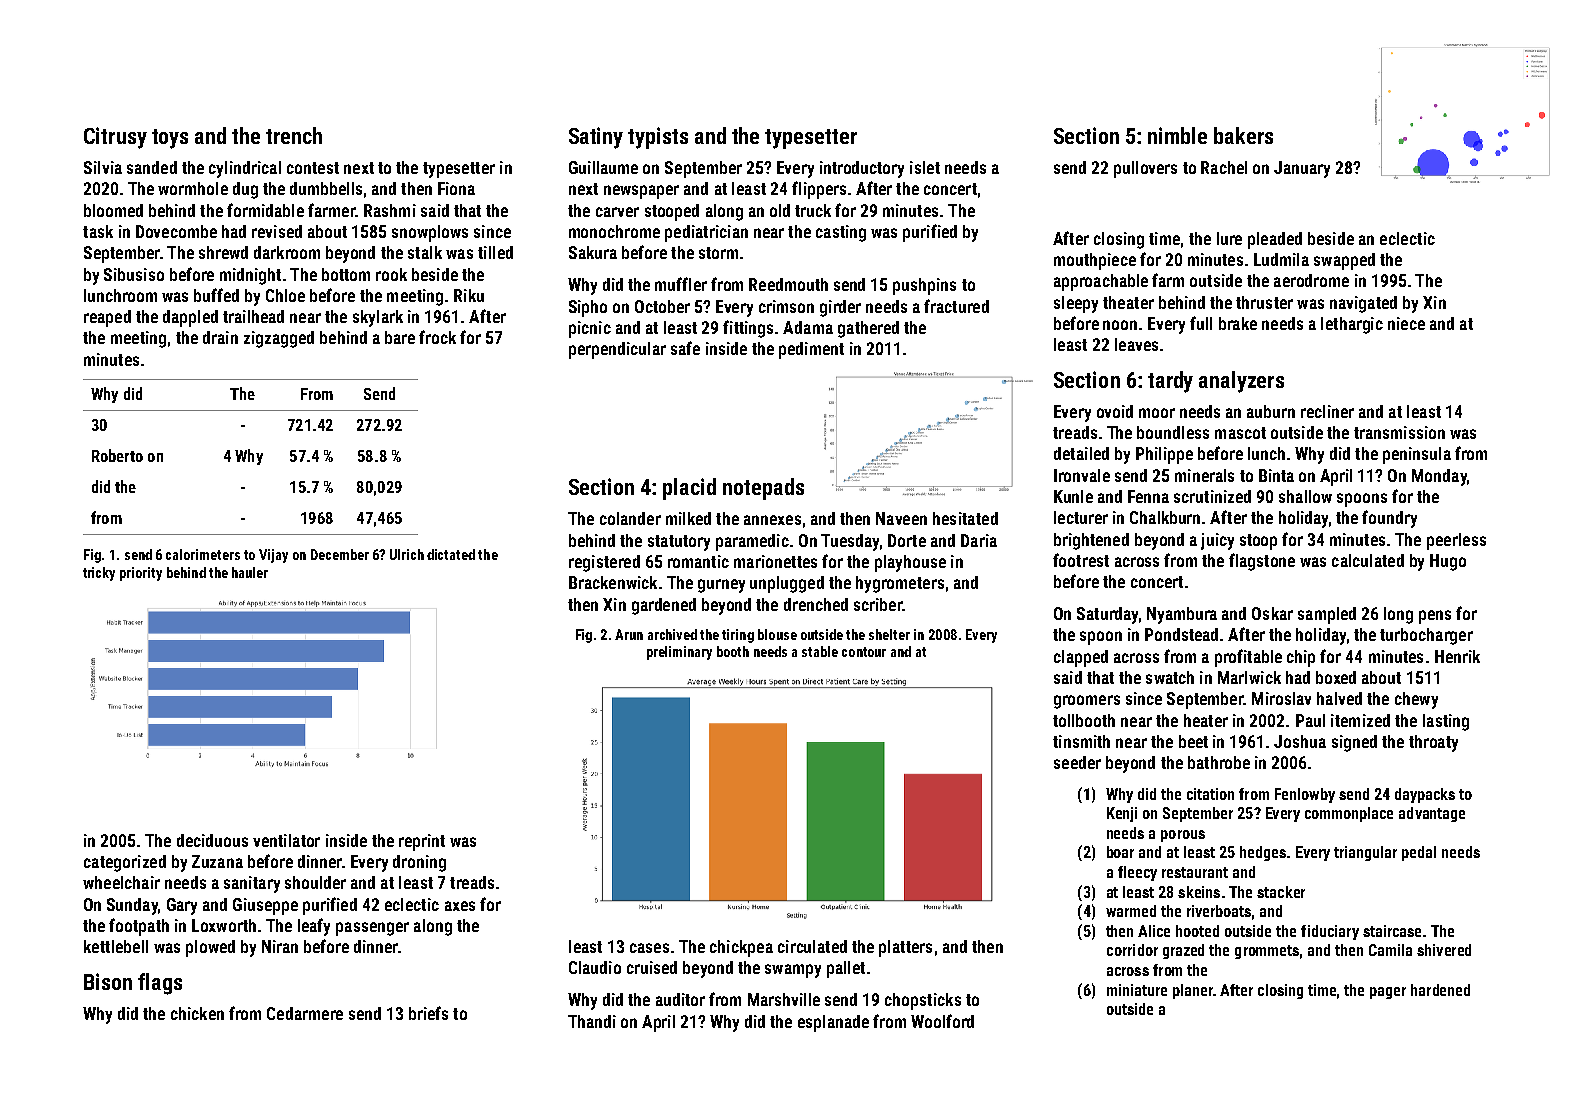  Describe the element at coordinates (1183, 836) in the image. I see `porous` at that location.
